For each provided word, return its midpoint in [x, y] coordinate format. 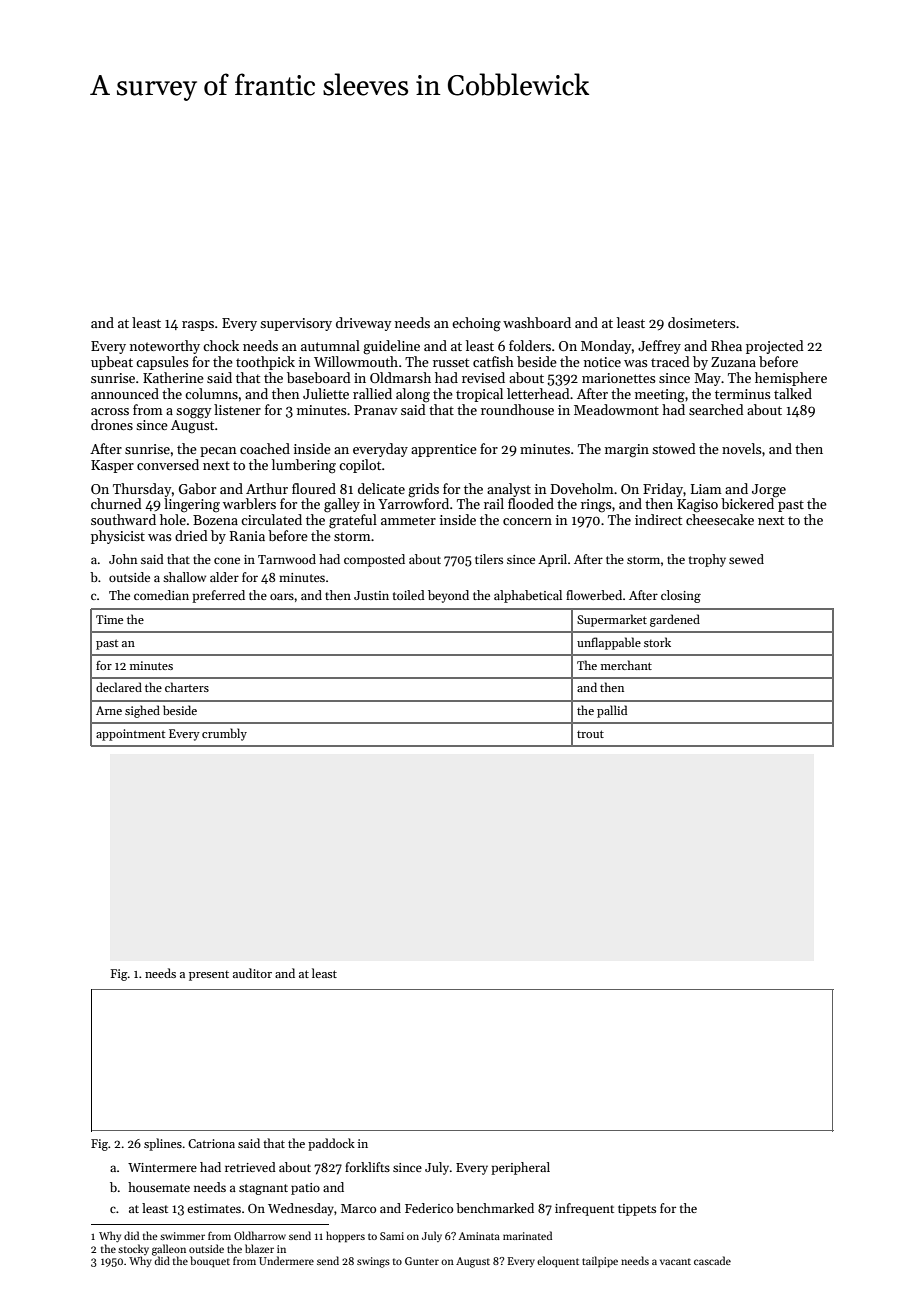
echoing [476, 324]
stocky [133, 1249]
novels [742, 448]
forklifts [367, 1167]
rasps [198, 326]
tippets [637, 1210]
